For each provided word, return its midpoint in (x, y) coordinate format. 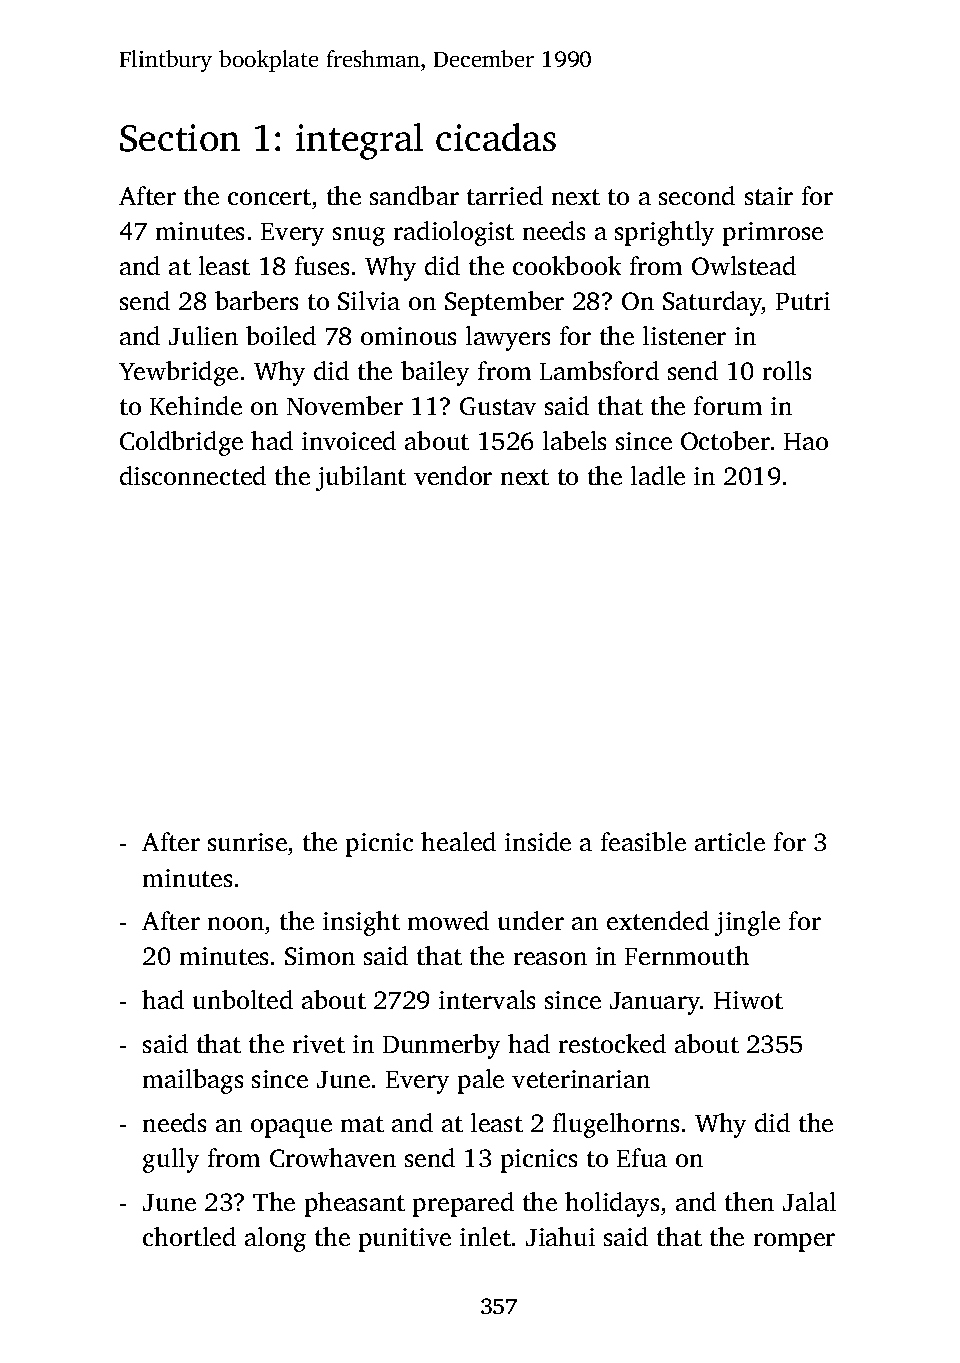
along (275, 1239)
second (697, 195)
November (345, 405)
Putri (803, 301)
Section (180, 138)
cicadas (496, 137)
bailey (435, 373)
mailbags (193, 1081)
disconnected (193, 475)
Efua (642, 1157)
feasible (643, 841)
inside (538, 841)
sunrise (247, 842)
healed (458, 841)
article (730, 841)
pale (481, 1081)
